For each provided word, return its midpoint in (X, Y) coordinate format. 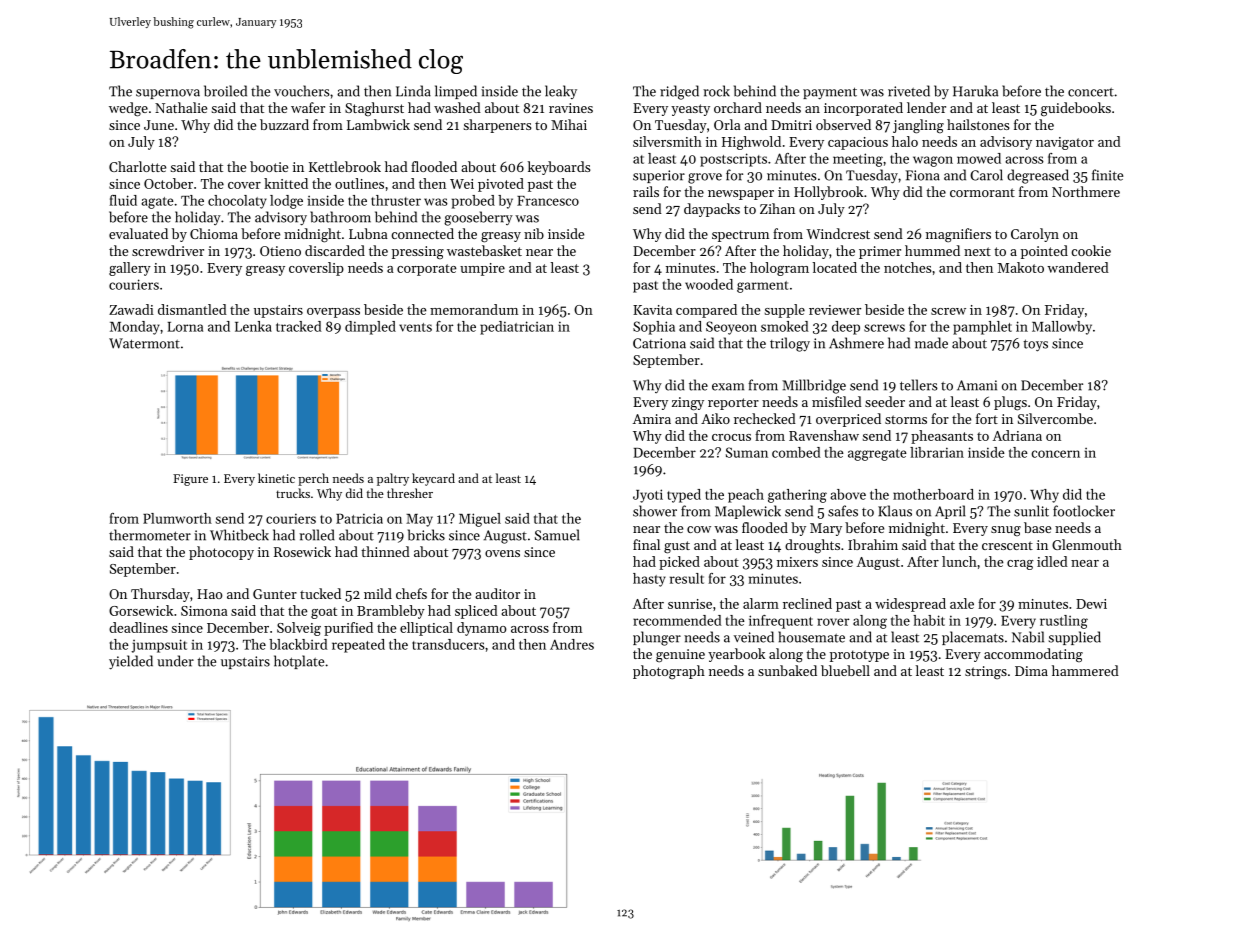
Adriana (1017, 435)
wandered (1078, 267)
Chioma (214, 233)
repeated (358, 646)
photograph (669, 672)
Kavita (652, 310)
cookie (1091, 250)
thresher (410, 493)
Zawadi (131, 309)
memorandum (474, 309)
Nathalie (181, 107)
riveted (909, 91)
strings (986, 673)
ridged (679, 92)
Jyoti (648, 496)
